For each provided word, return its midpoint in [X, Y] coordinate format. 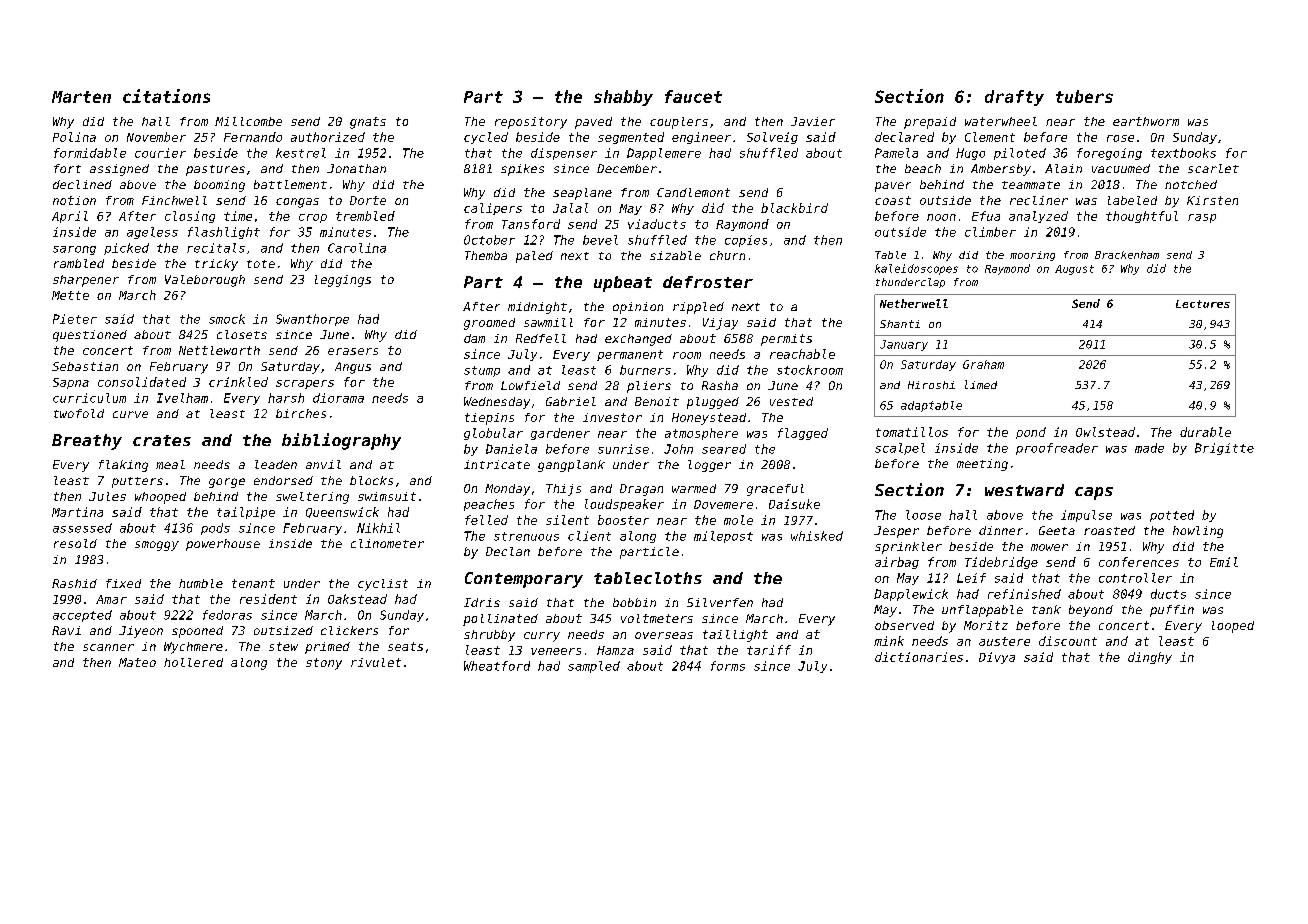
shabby [623, 98]
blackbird [794, 208]
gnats [368, 123]
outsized [283, 630]
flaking [123, 466]
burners [645, 370]
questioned [90, 336]
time [238, 216]
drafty [1014, 98]
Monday [507, 490]
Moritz [986, 625]
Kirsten [1212, 200]
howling [1198, 532]
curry [542, 637]
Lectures [1203, 304]
